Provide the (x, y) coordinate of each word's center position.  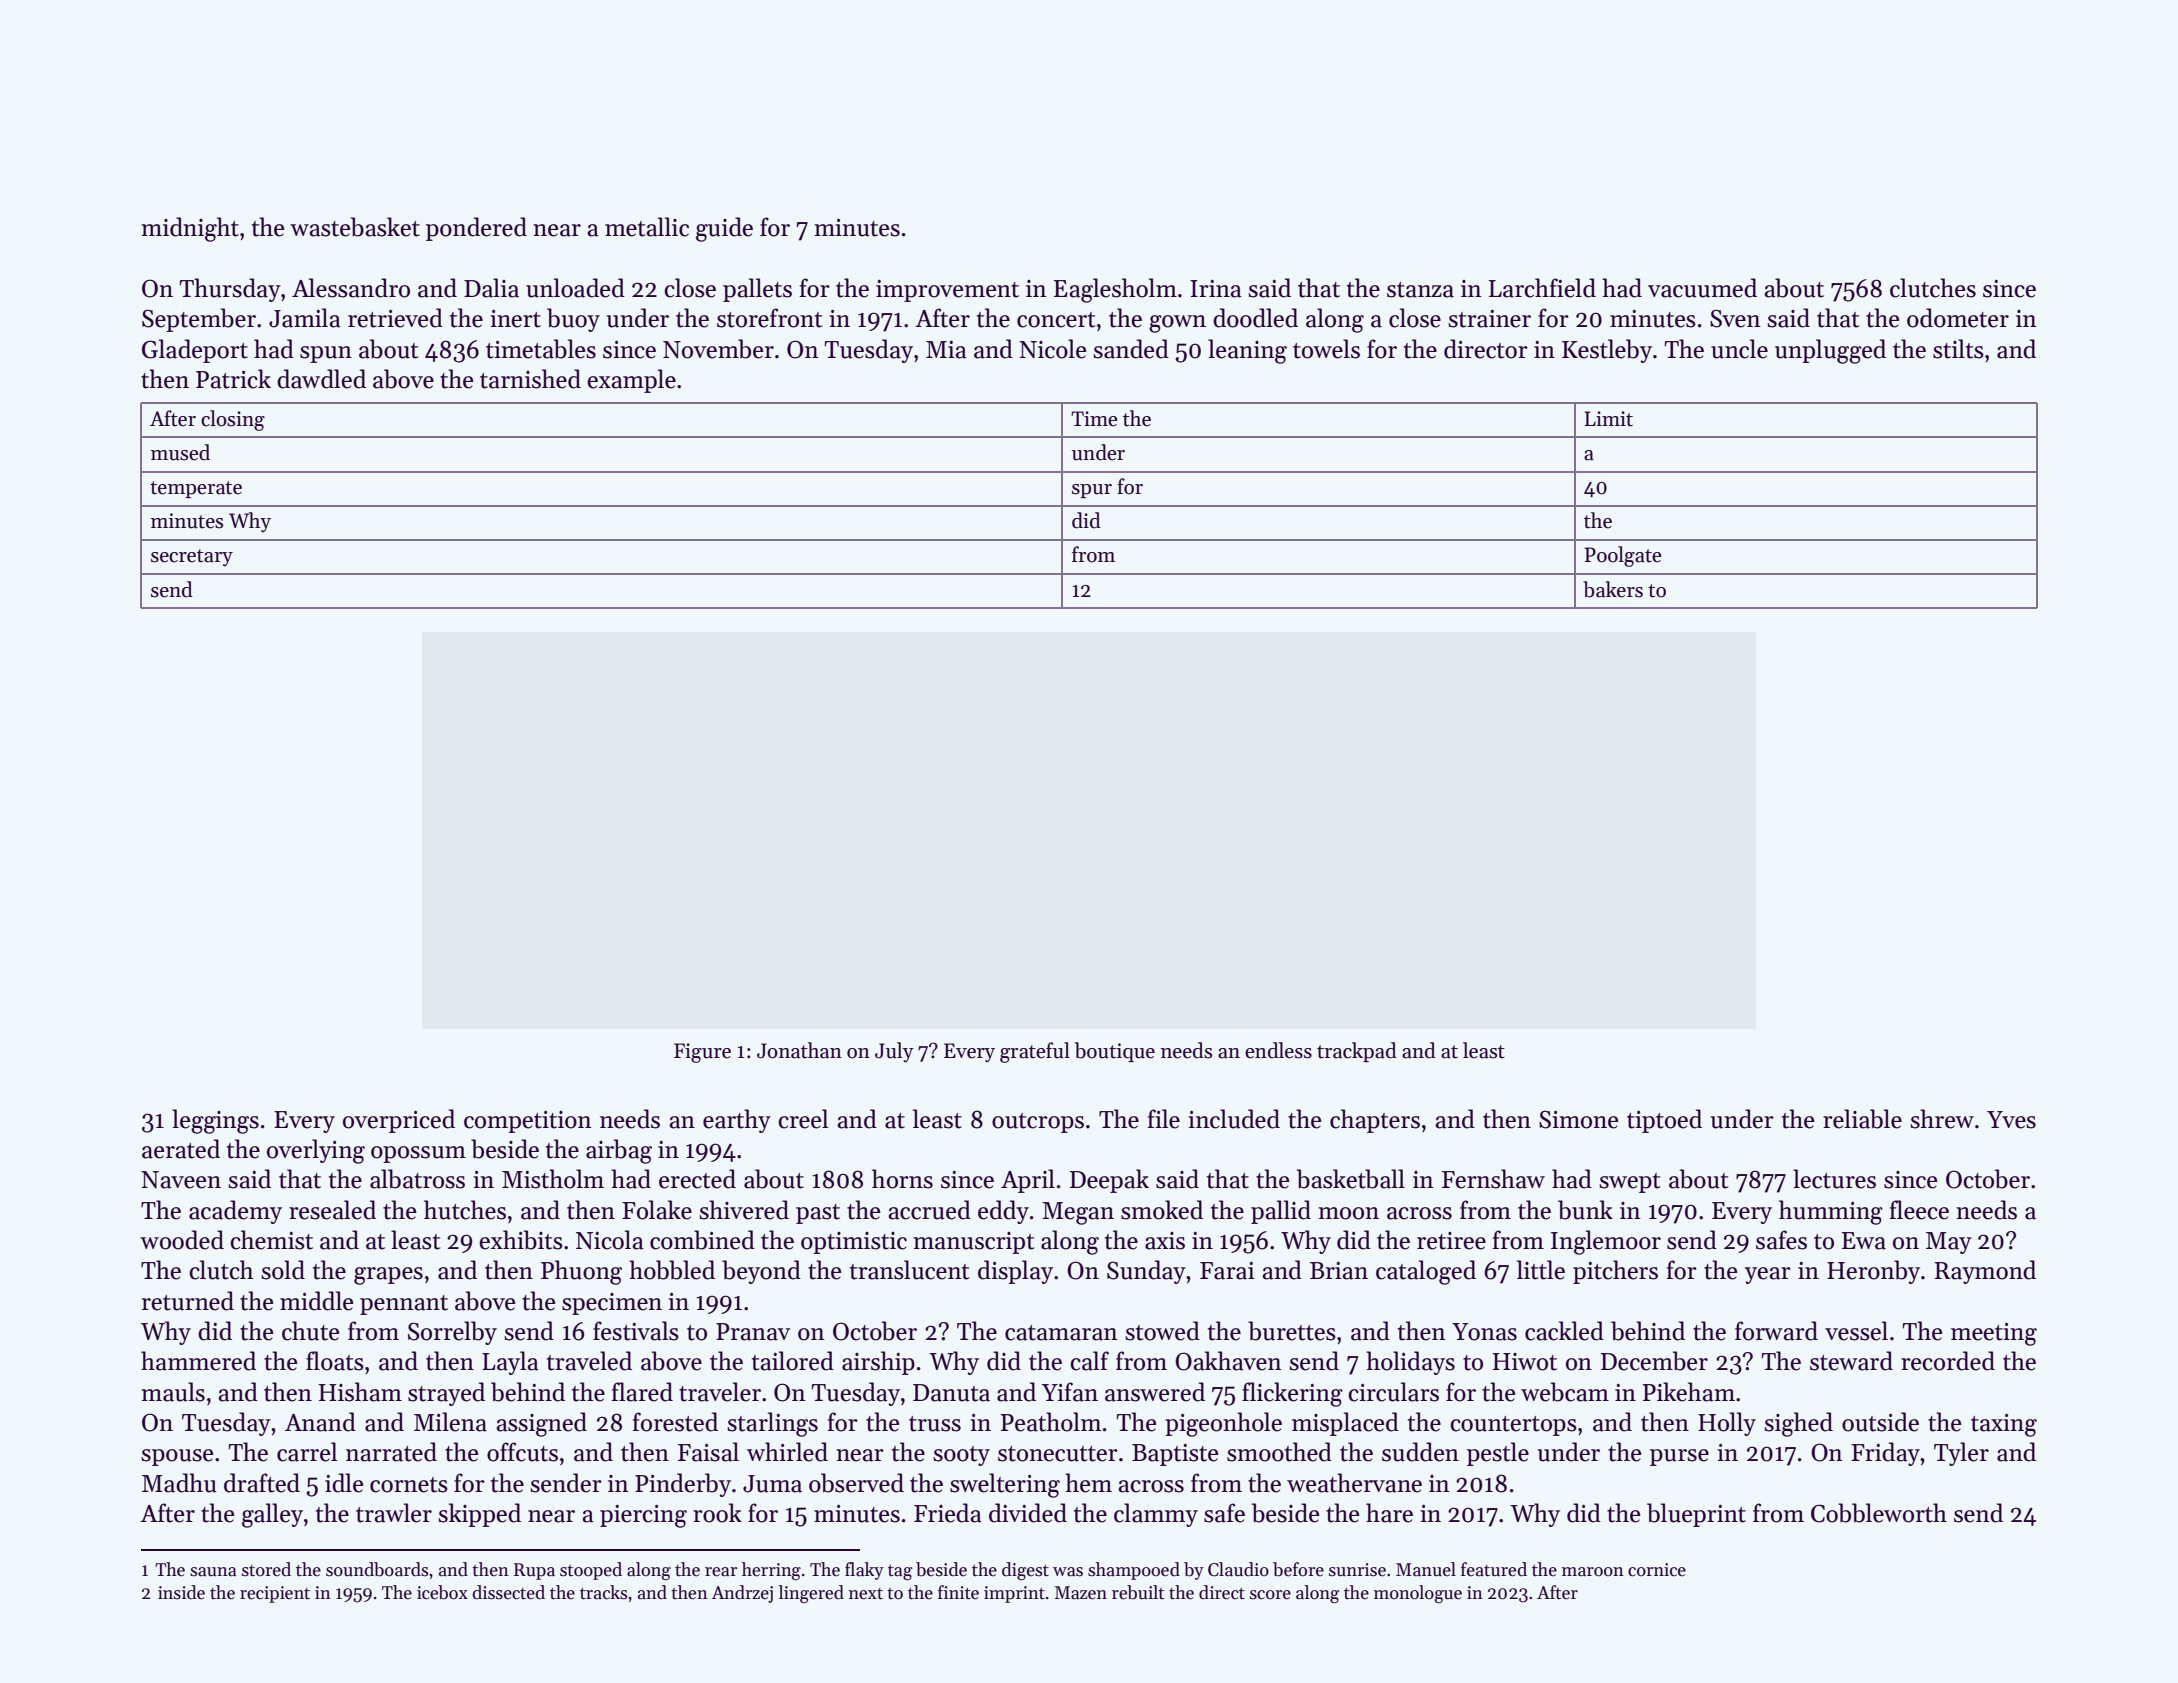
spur (1092, 491)
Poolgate (1623, 556)
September (199, 320)
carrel (307, 1452)
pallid (1281, 1212)
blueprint (1696, 1515)
